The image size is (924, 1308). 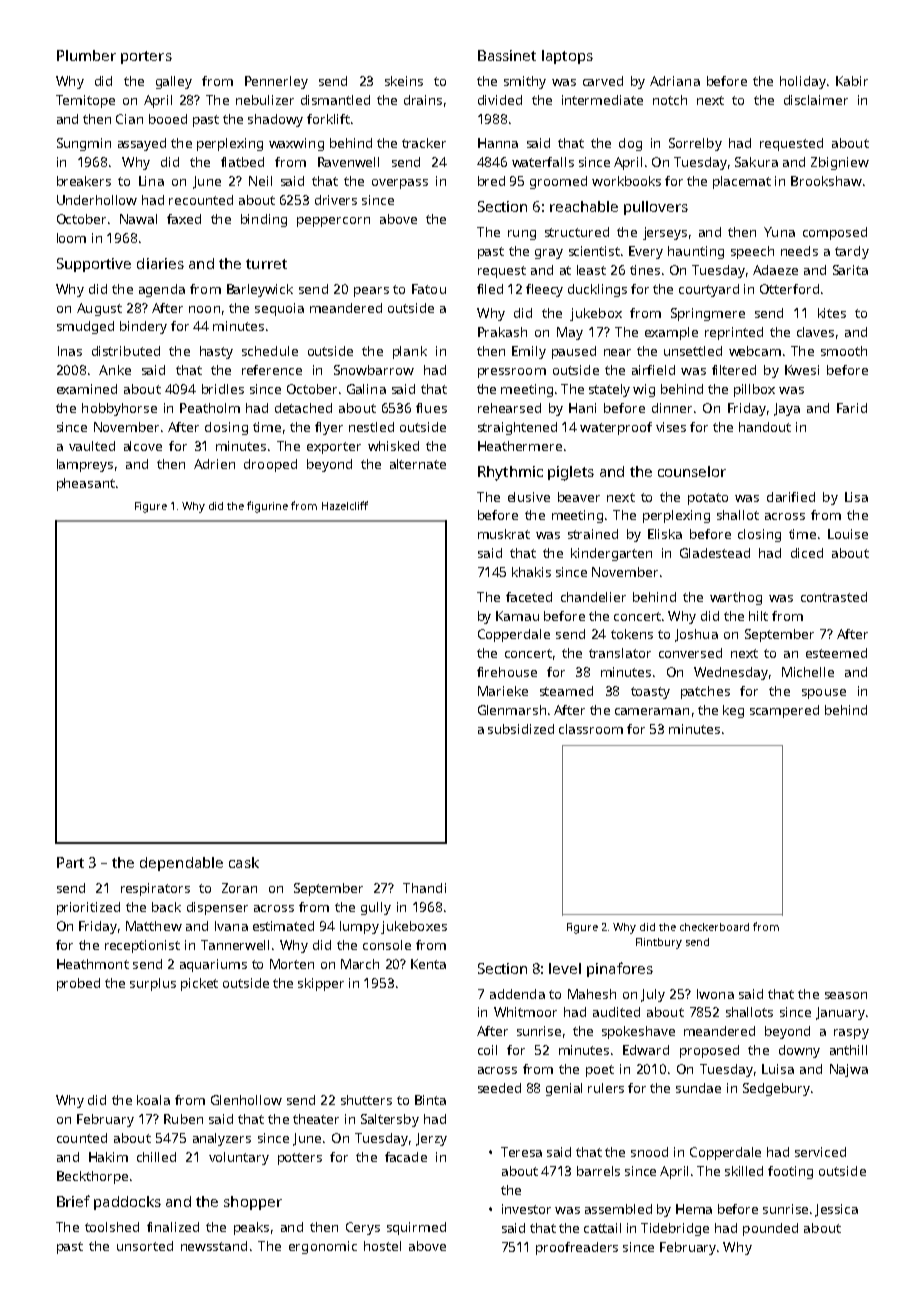 What do you see at coordinates (424, 888) in the screenshot?
I see `Thandi` at bounding box center [424, 888].
